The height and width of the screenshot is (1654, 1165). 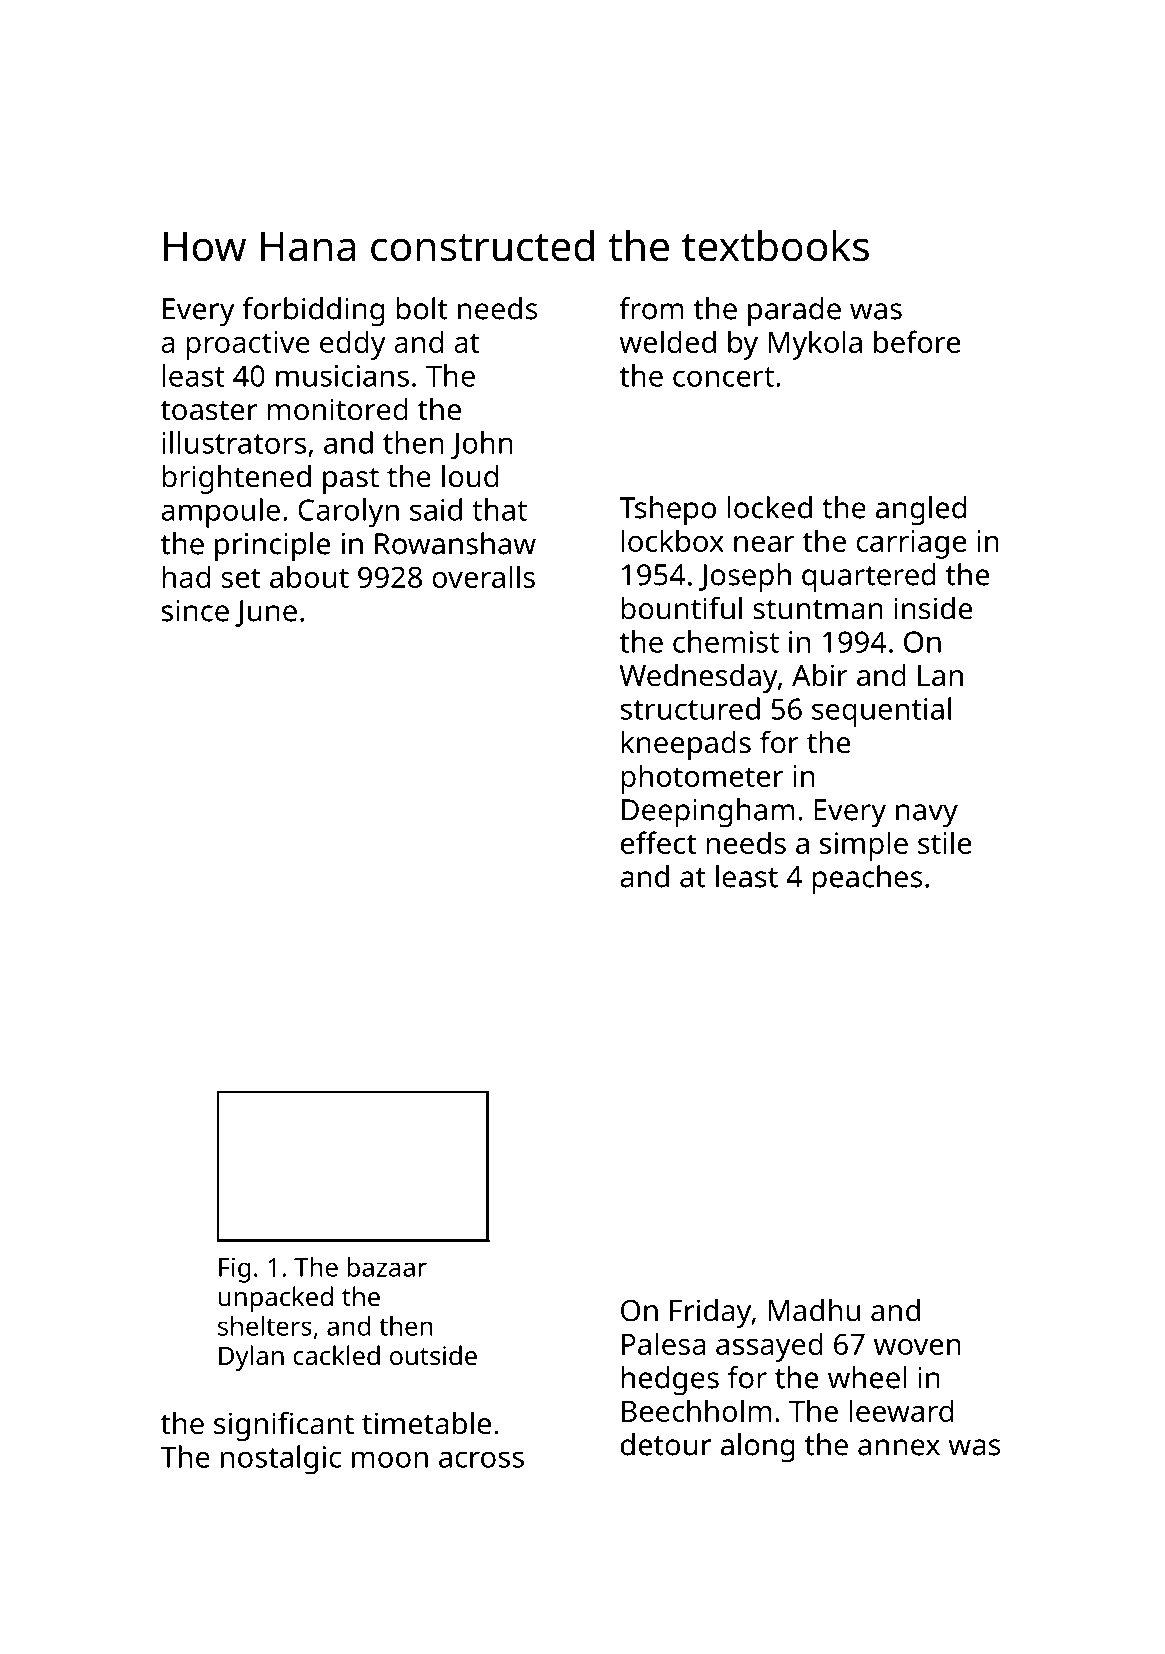 What do you see at coordinates (933, 608) in the screenshot?
I see `inside` at bounding box center [933, 608].
